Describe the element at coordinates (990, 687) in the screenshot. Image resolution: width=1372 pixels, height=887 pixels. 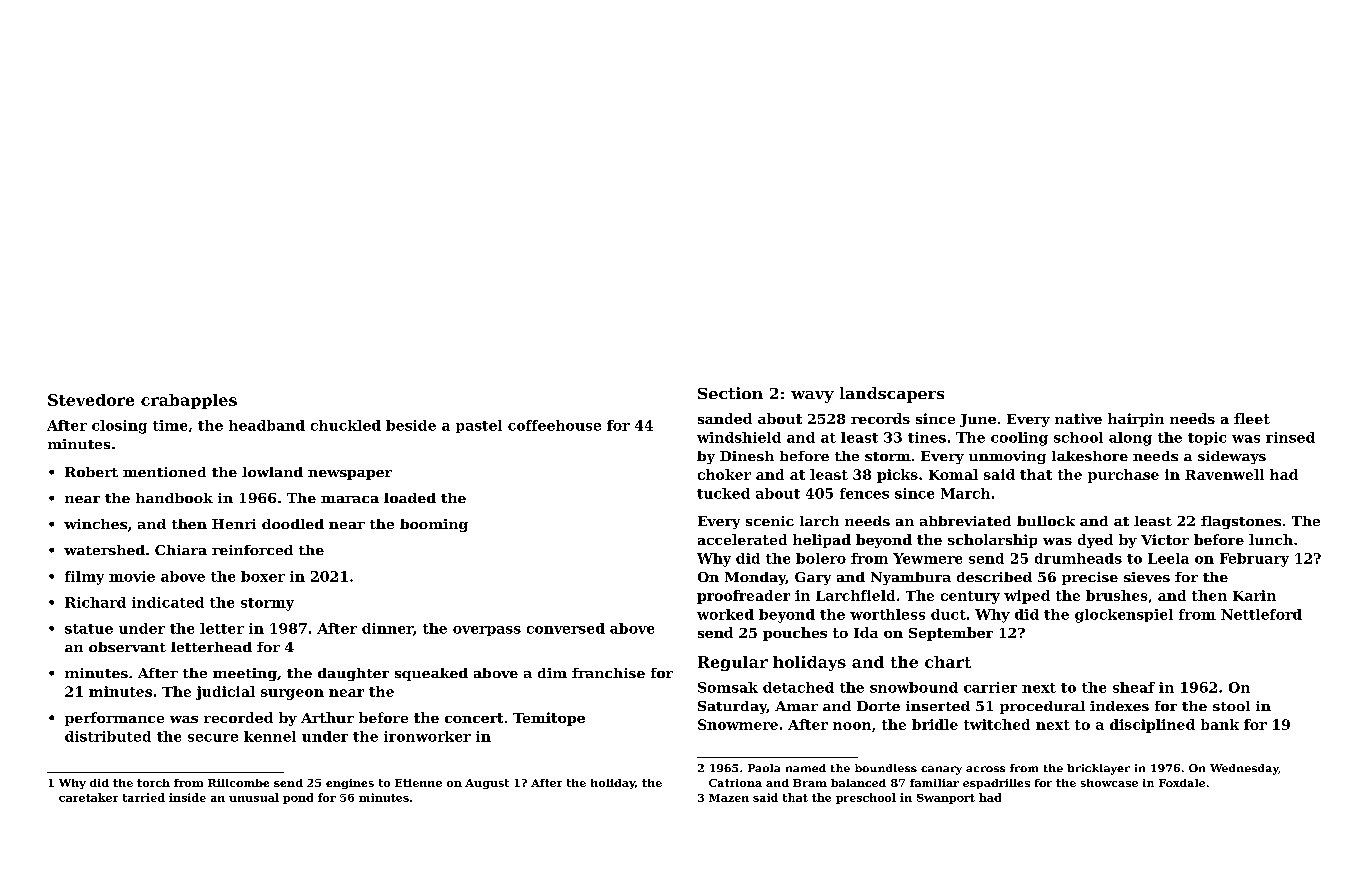
I see `carrier` at that location.
